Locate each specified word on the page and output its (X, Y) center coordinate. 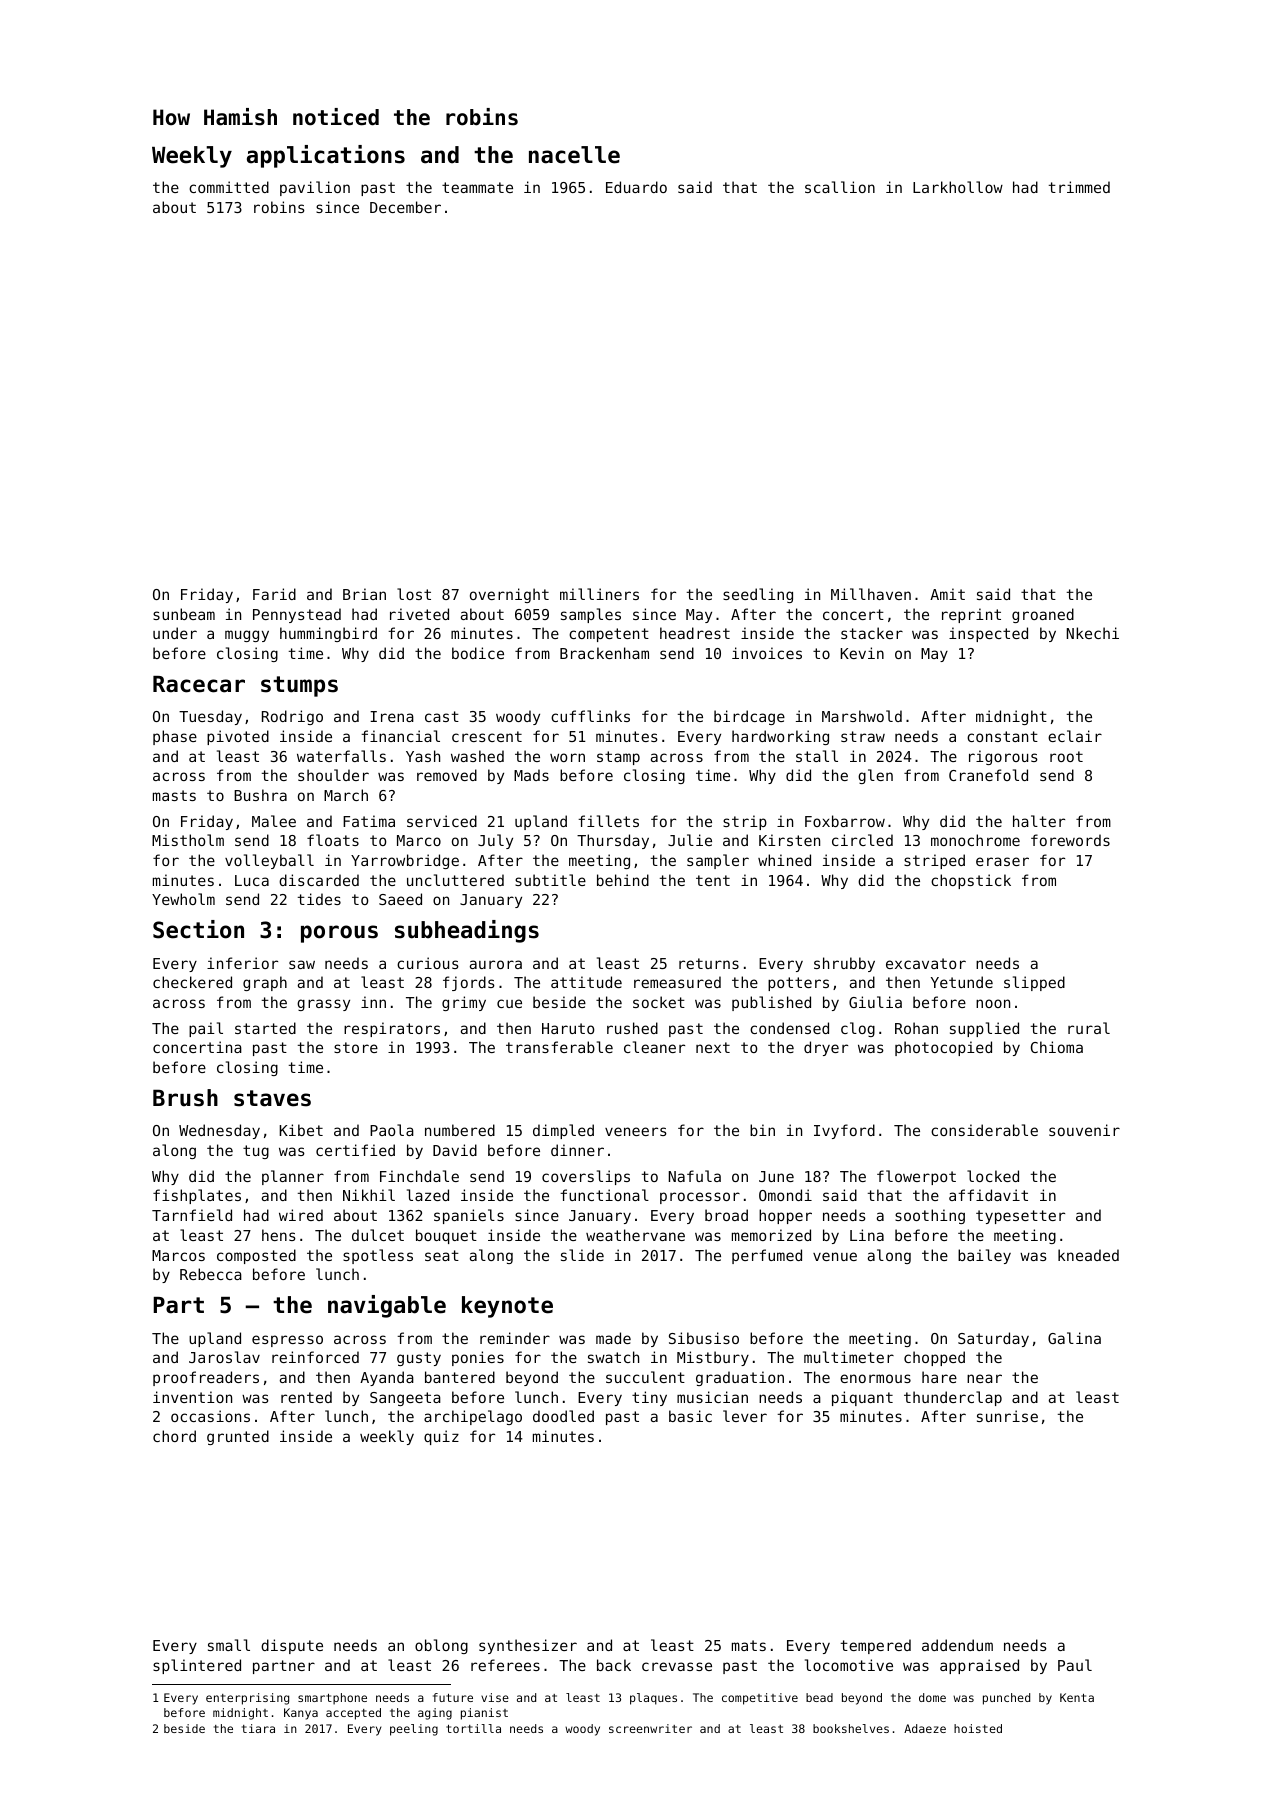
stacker (872, 633)
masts (174, 795)
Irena (392, 716)
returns (709, 963)
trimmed (1079, 187)
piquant (862, 1398)
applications (326, 156)
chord (174, 1436)
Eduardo (636, 187)
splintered (197, 1666)
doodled (563, 1416)
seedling (758, 595)
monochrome (975, 840)
